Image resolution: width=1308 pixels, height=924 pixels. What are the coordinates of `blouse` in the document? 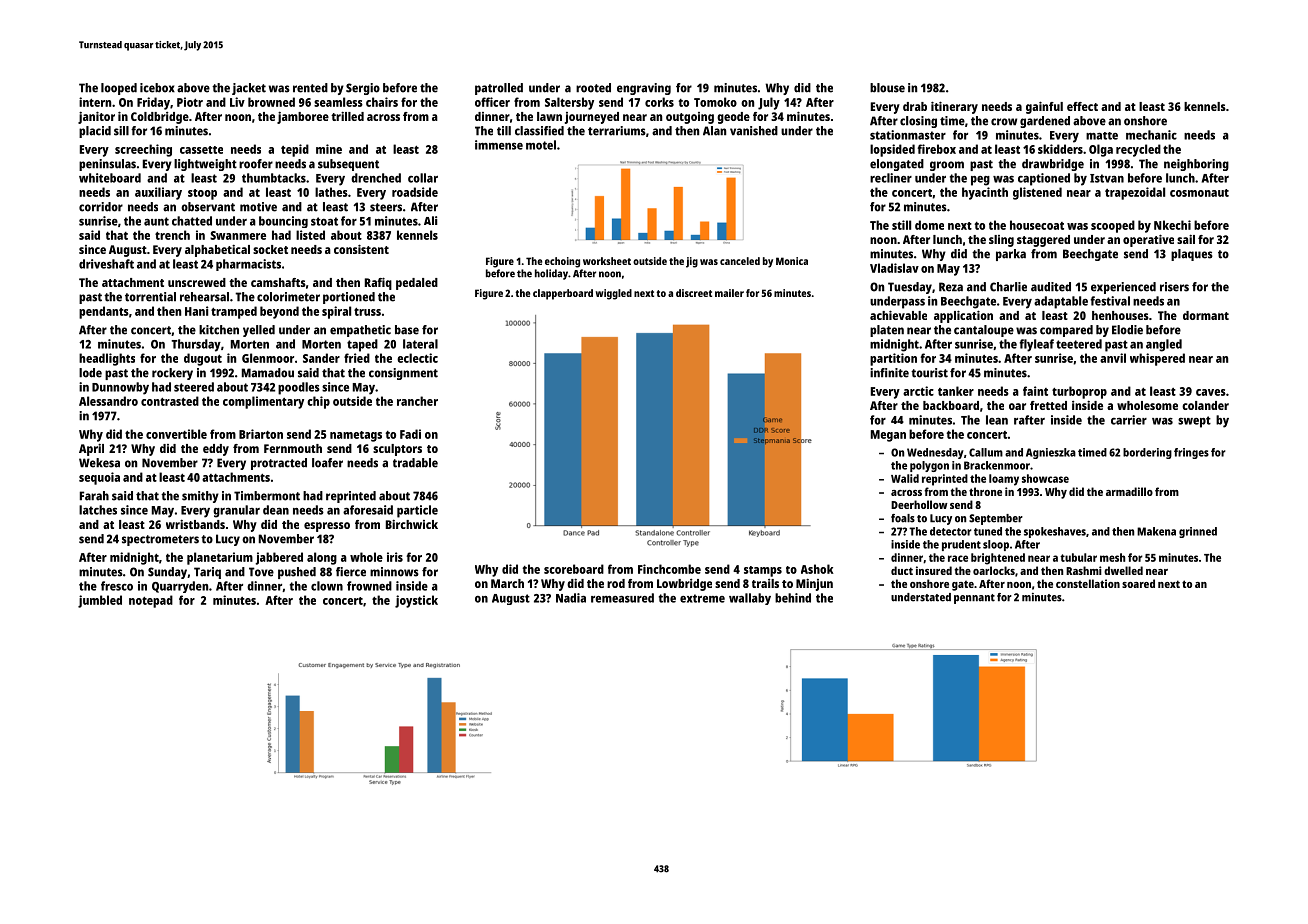 It's located at (887, 88).
